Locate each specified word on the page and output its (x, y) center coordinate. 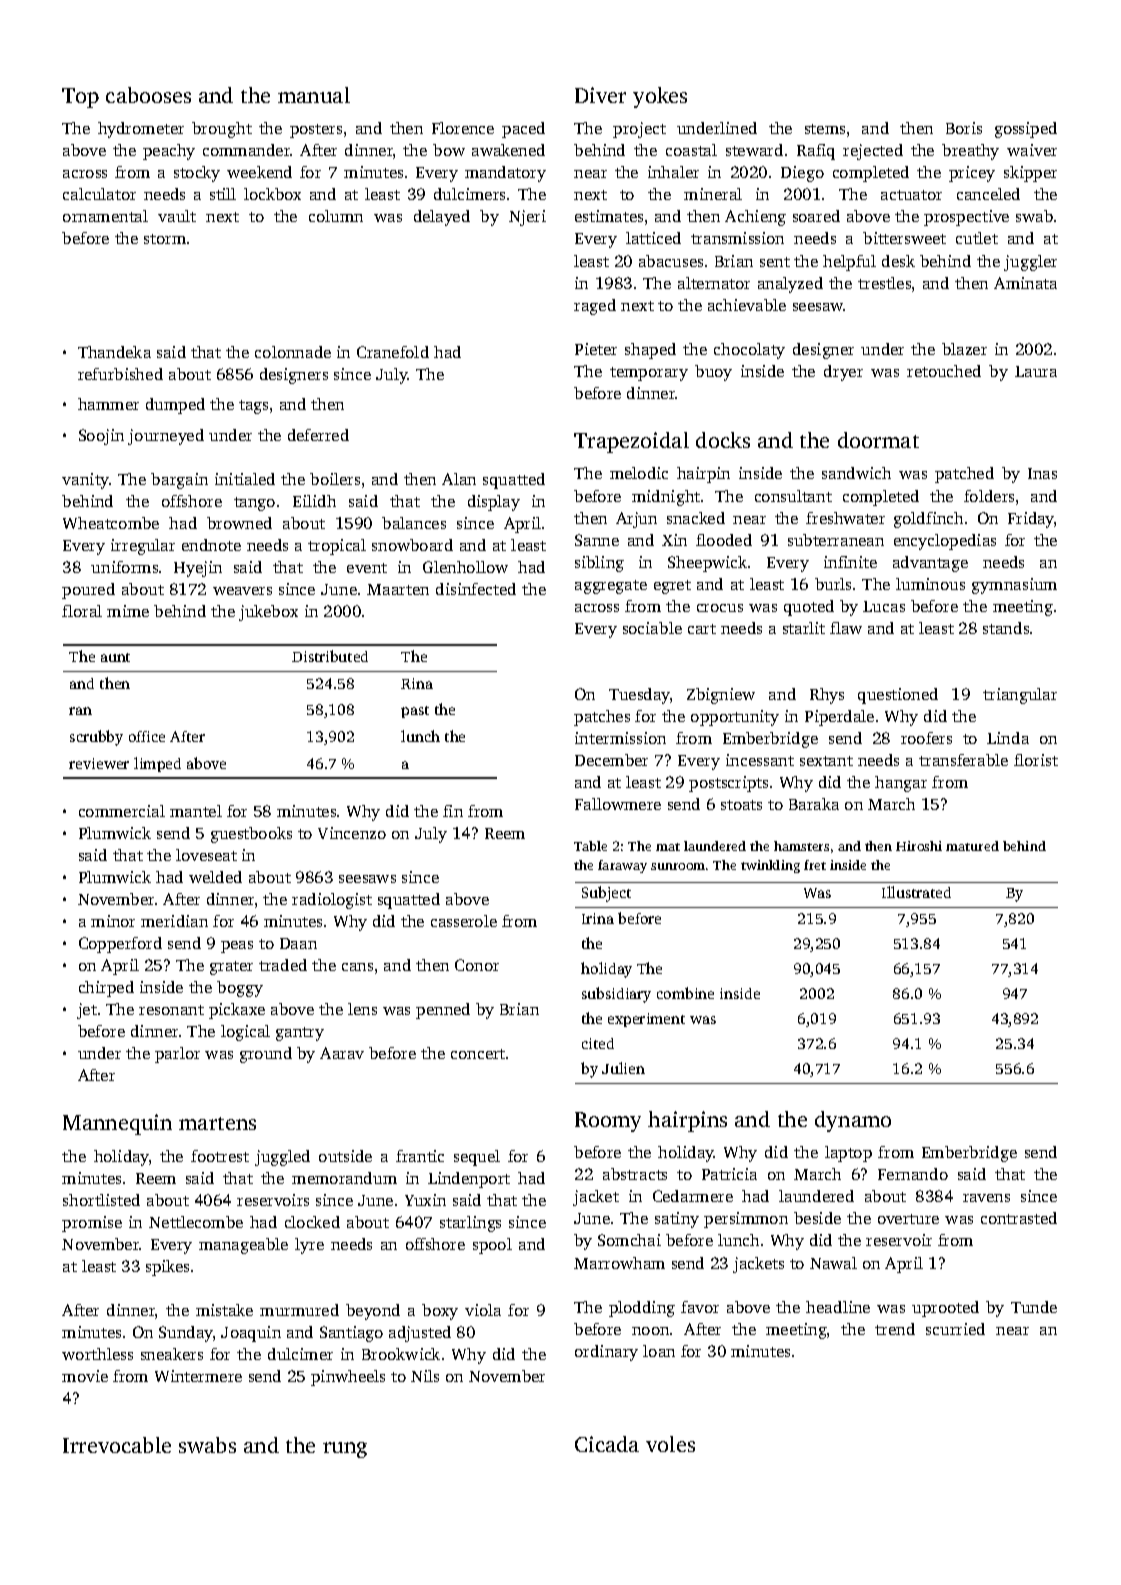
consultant (793, 496)
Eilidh (314, 501)
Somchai (629, 1240)
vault (177, 216)
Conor (477, 965)
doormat (878, 440)
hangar (901, 784)
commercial (122, 811)
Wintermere (198, 1376)
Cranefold (393, 352)
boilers (335, 479)
